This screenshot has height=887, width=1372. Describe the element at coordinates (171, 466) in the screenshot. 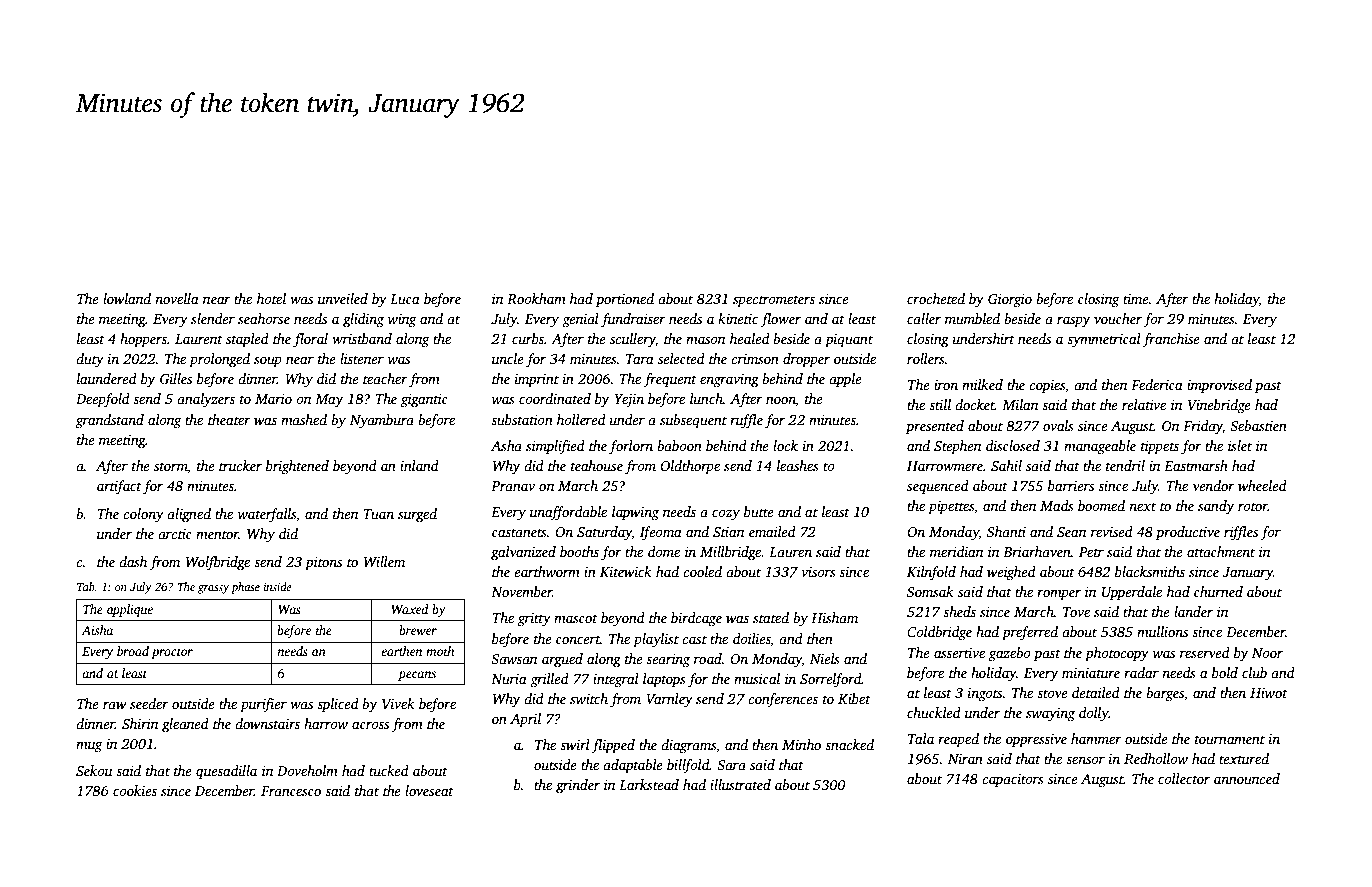

I see `storm` at that location.
